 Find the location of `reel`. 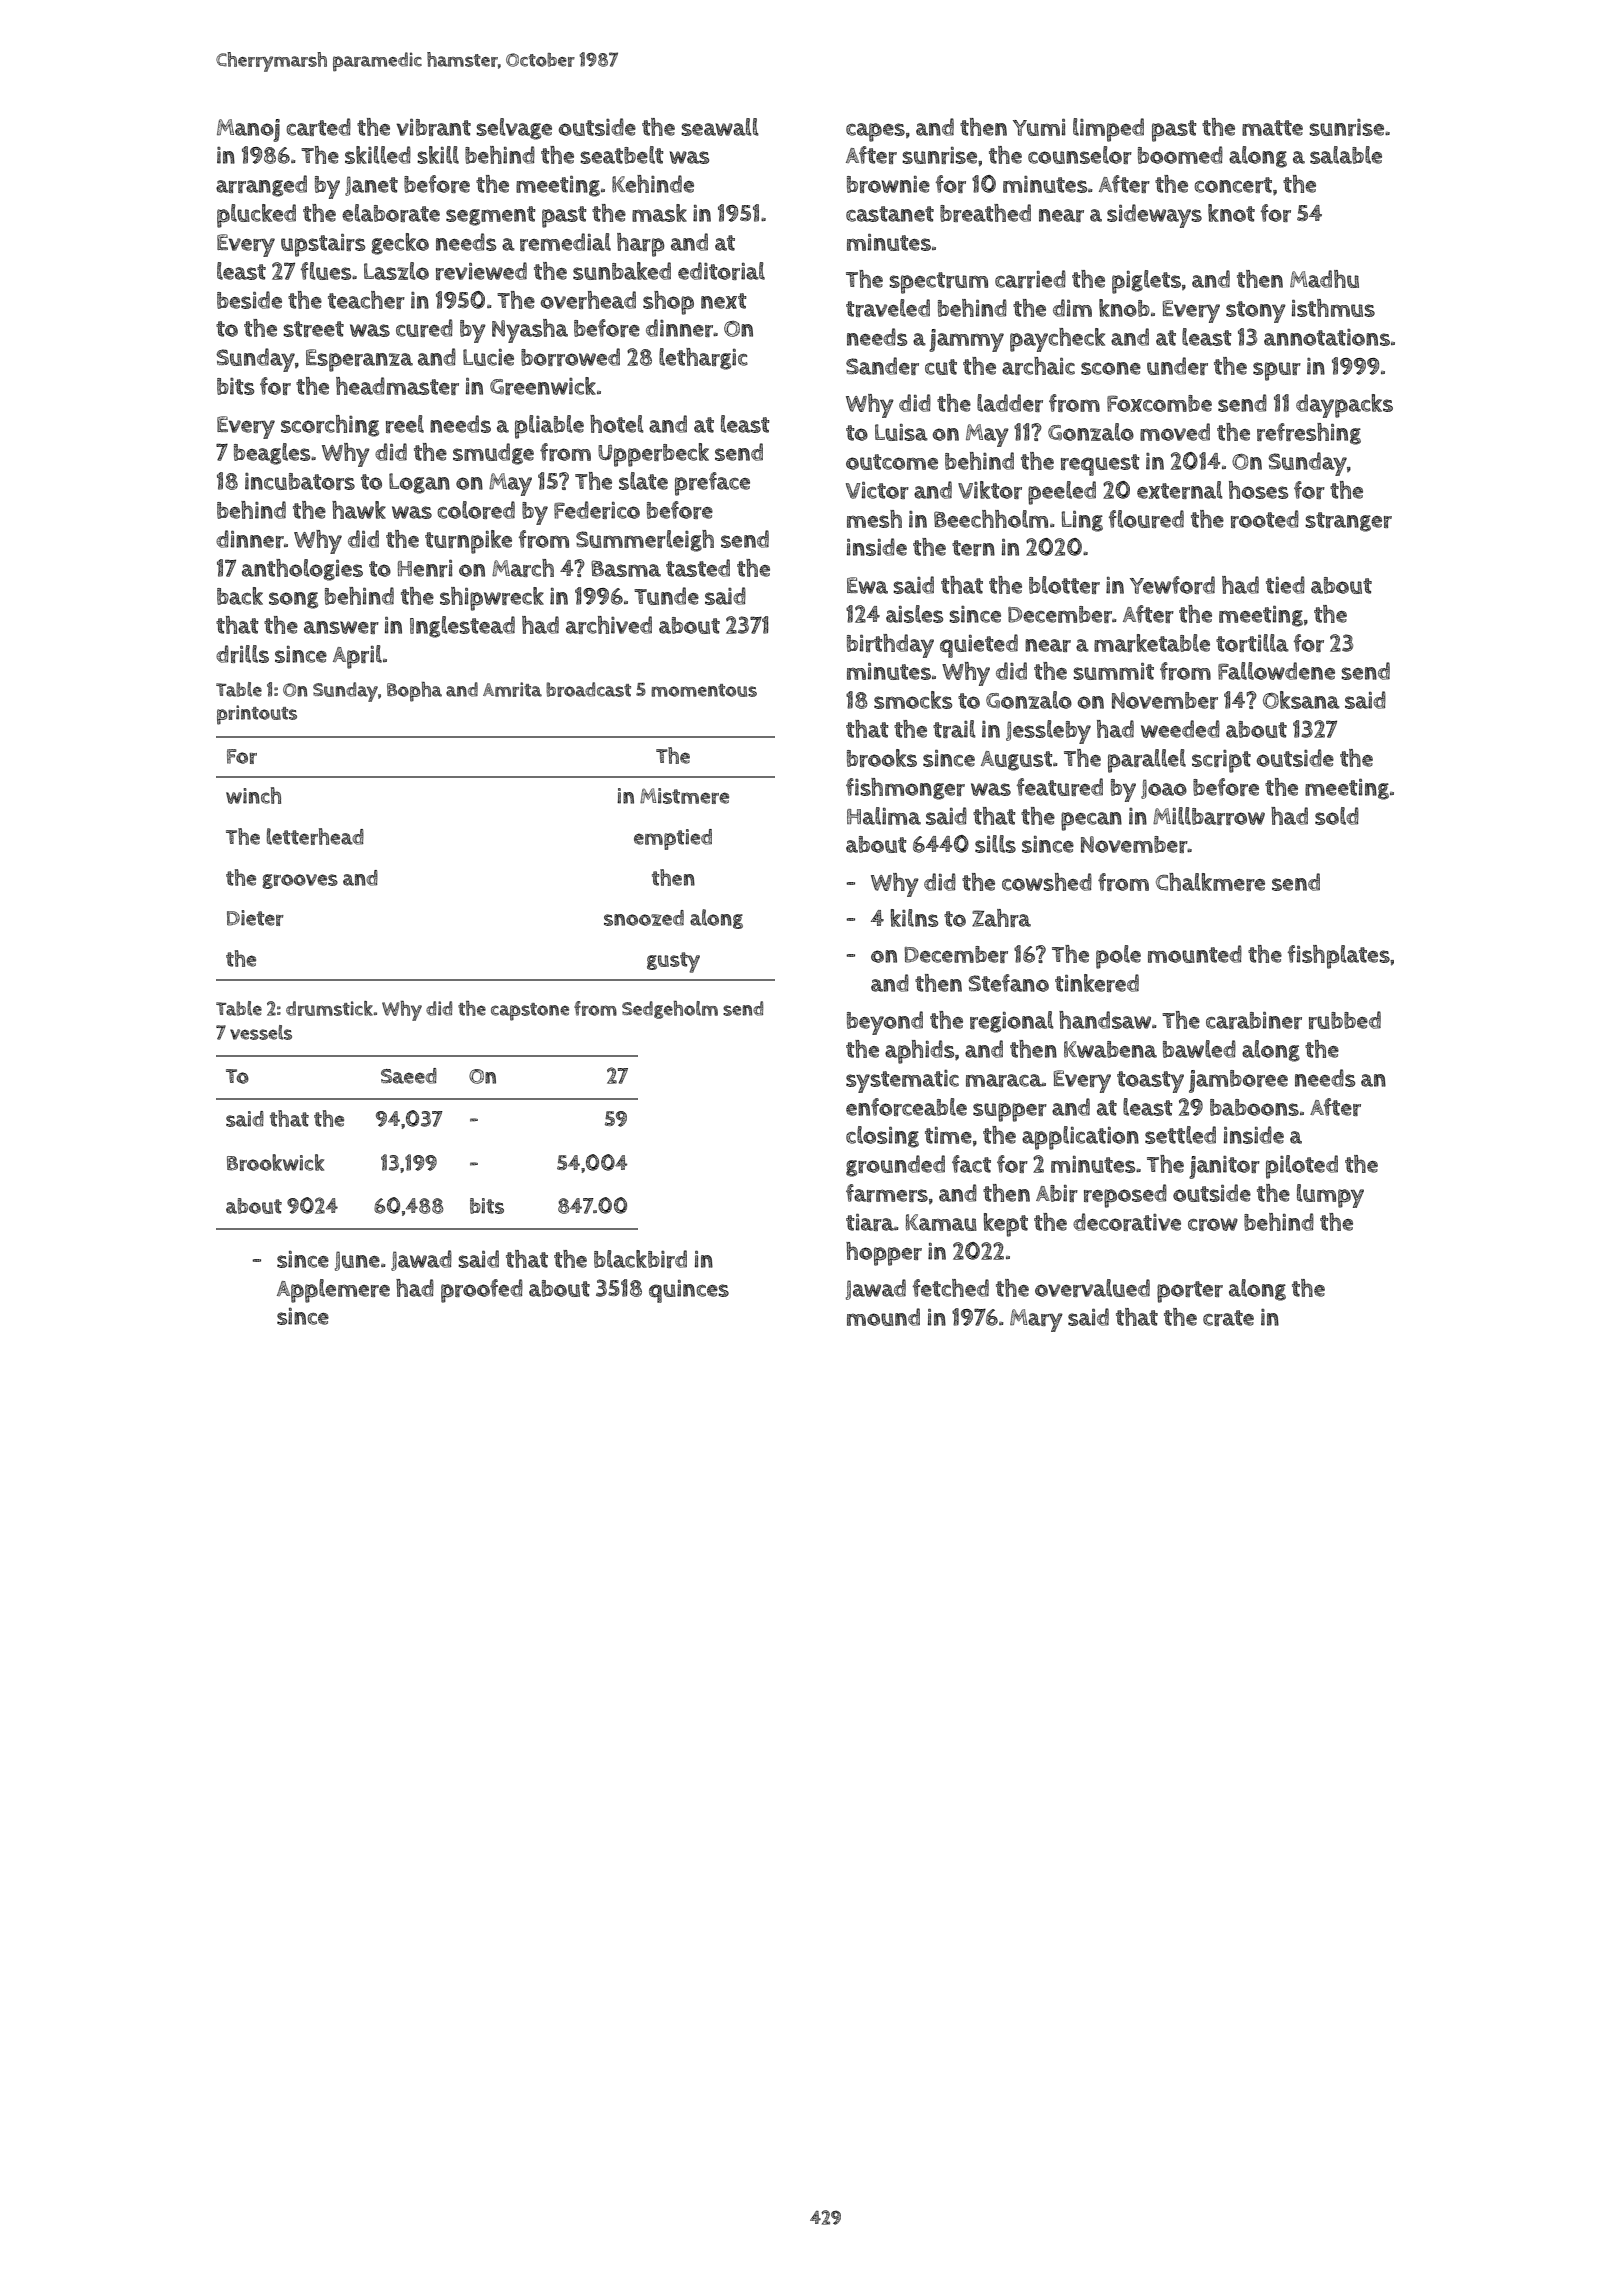

reel is located at coordinates (405, 424).
